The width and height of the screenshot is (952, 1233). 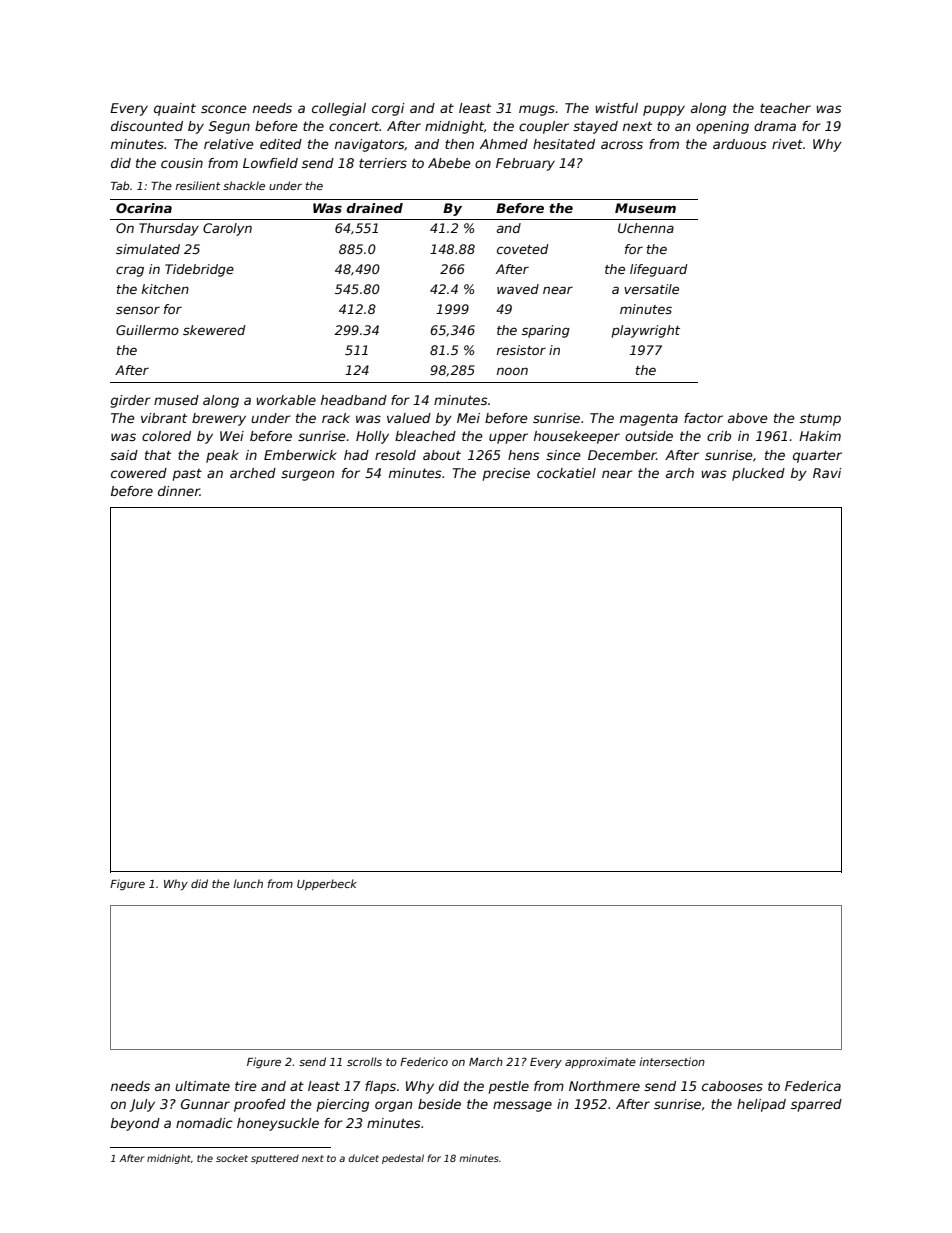 What do you see at coordinates (142, 1105) in the screenshot?
I see `July` at bounding box center [142, 1105].
